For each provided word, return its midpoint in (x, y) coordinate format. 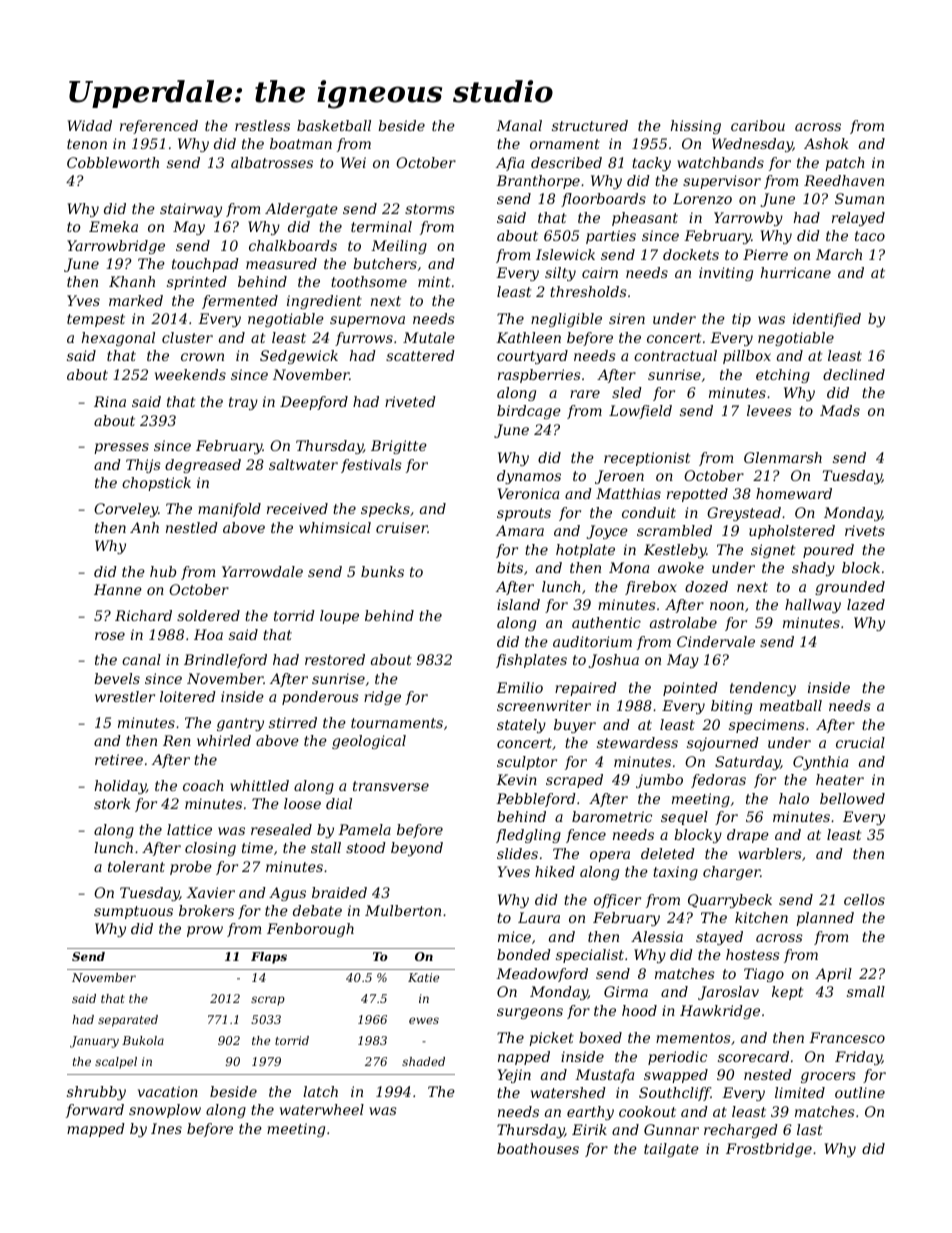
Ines (166, 1128)
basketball (334, 125)
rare (585, 394)
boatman (301, 143)
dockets (691, 254)
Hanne (118, 589)
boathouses (538, 1148)
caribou (758, 125)
